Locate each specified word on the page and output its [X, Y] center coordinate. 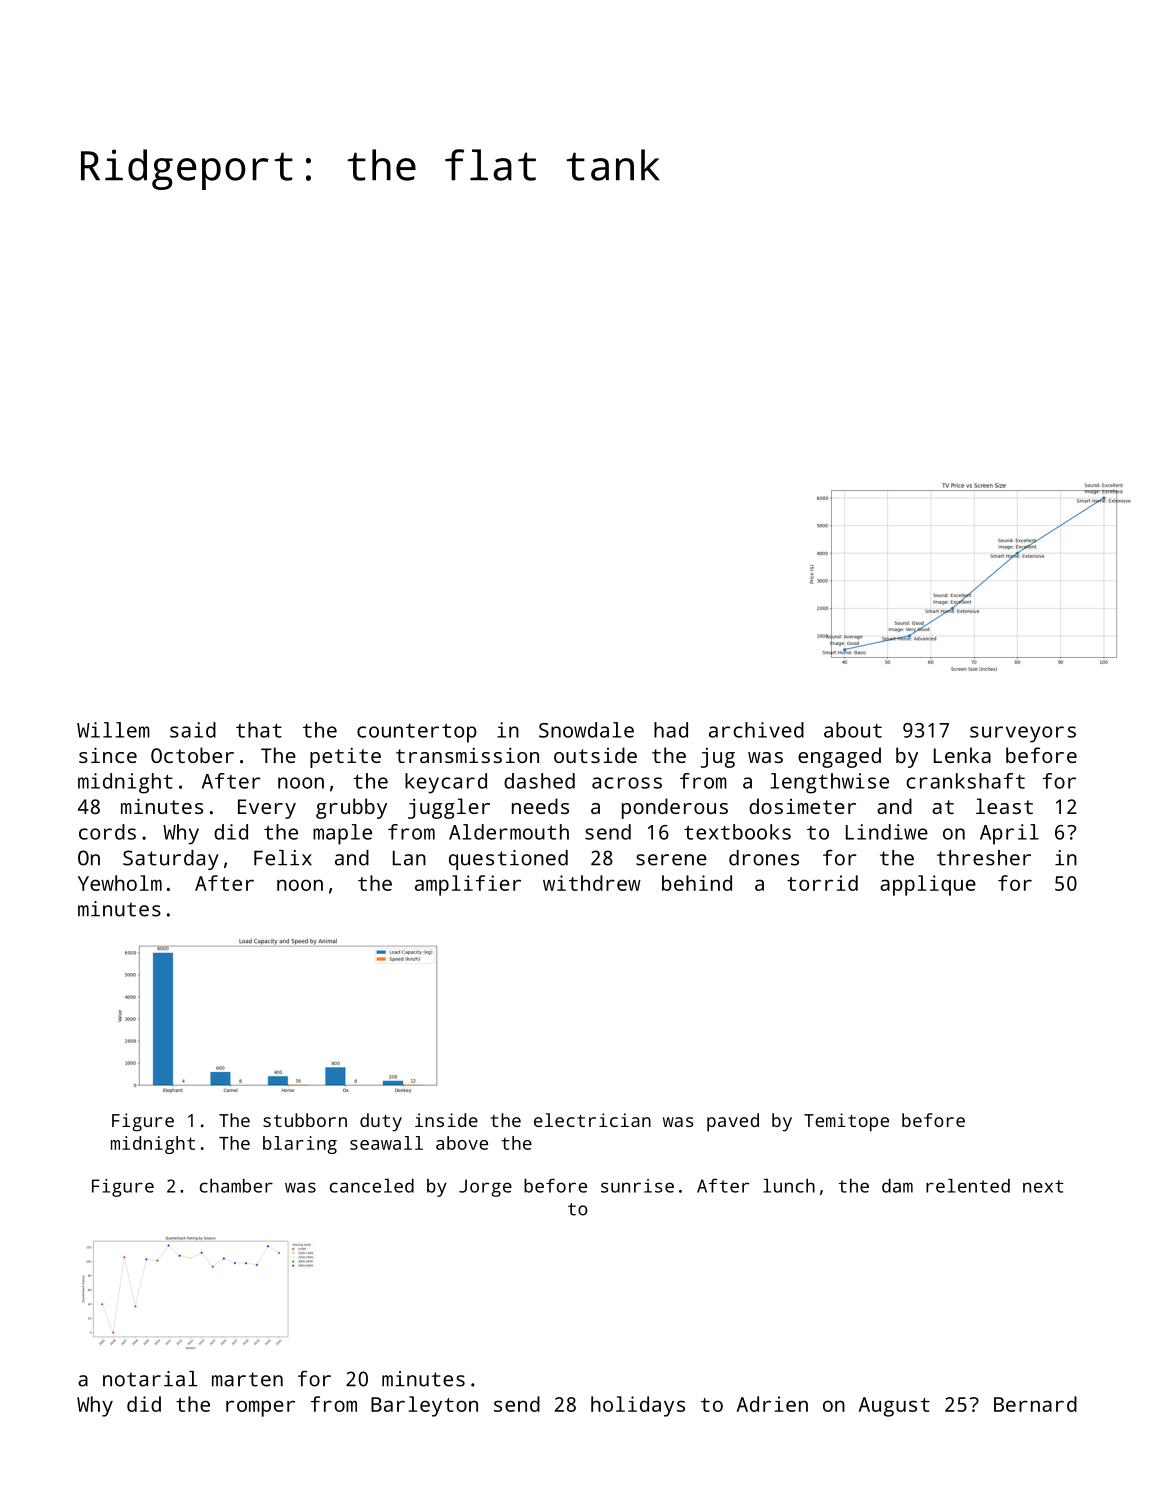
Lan [409, 858]
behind [697, 883]
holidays [638, 1406]
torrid [822, 883]
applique [928, 885]
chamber [236, 1186]
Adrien [772, 1404]
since [108, 755]
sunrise [637, 1186]
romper [260, 1408]
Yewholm [120, 883]
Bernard [1035, 1404]
